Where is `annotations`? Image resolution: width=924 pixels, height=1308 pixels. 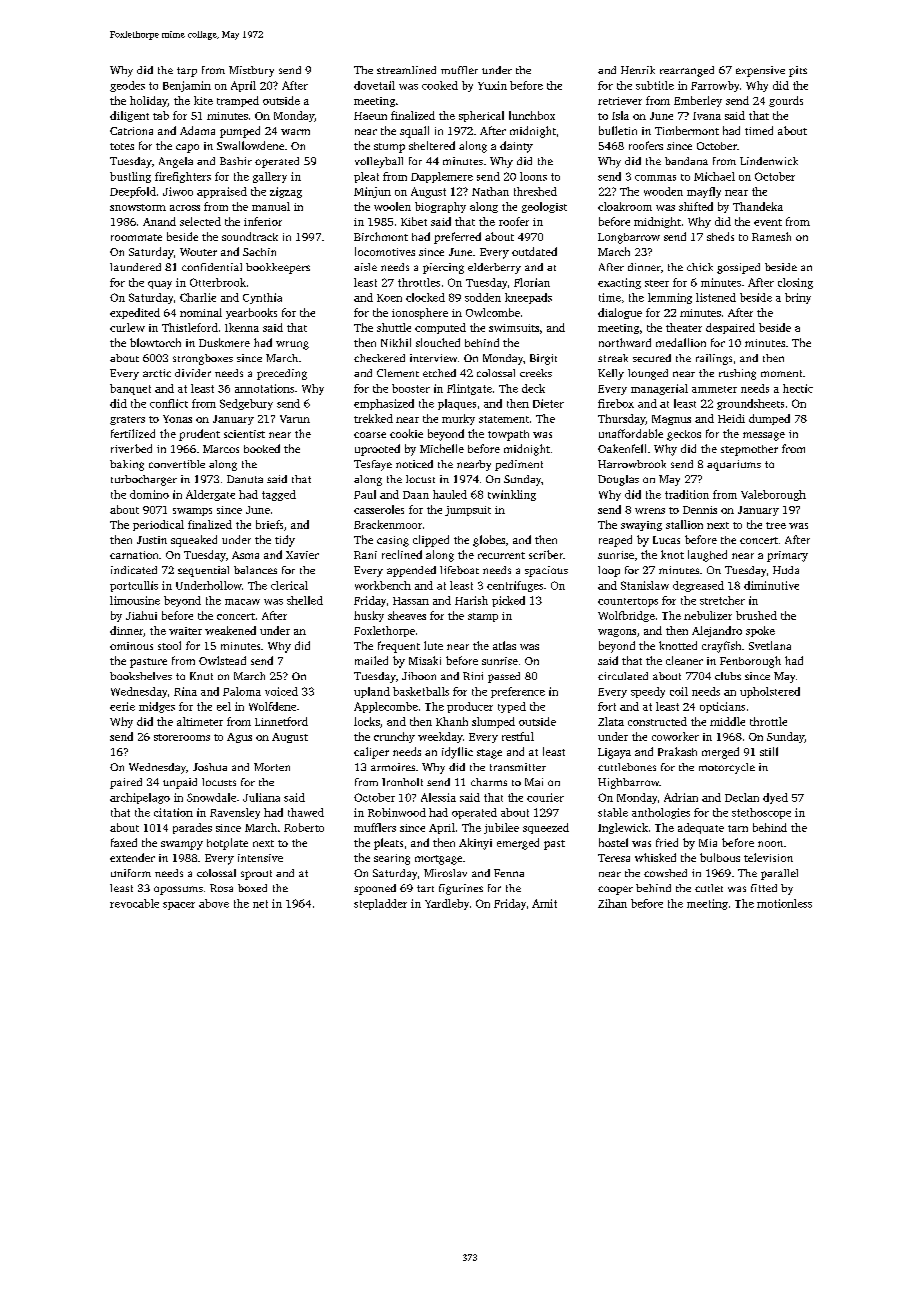 annotations is located at coordinates (264, 388).
